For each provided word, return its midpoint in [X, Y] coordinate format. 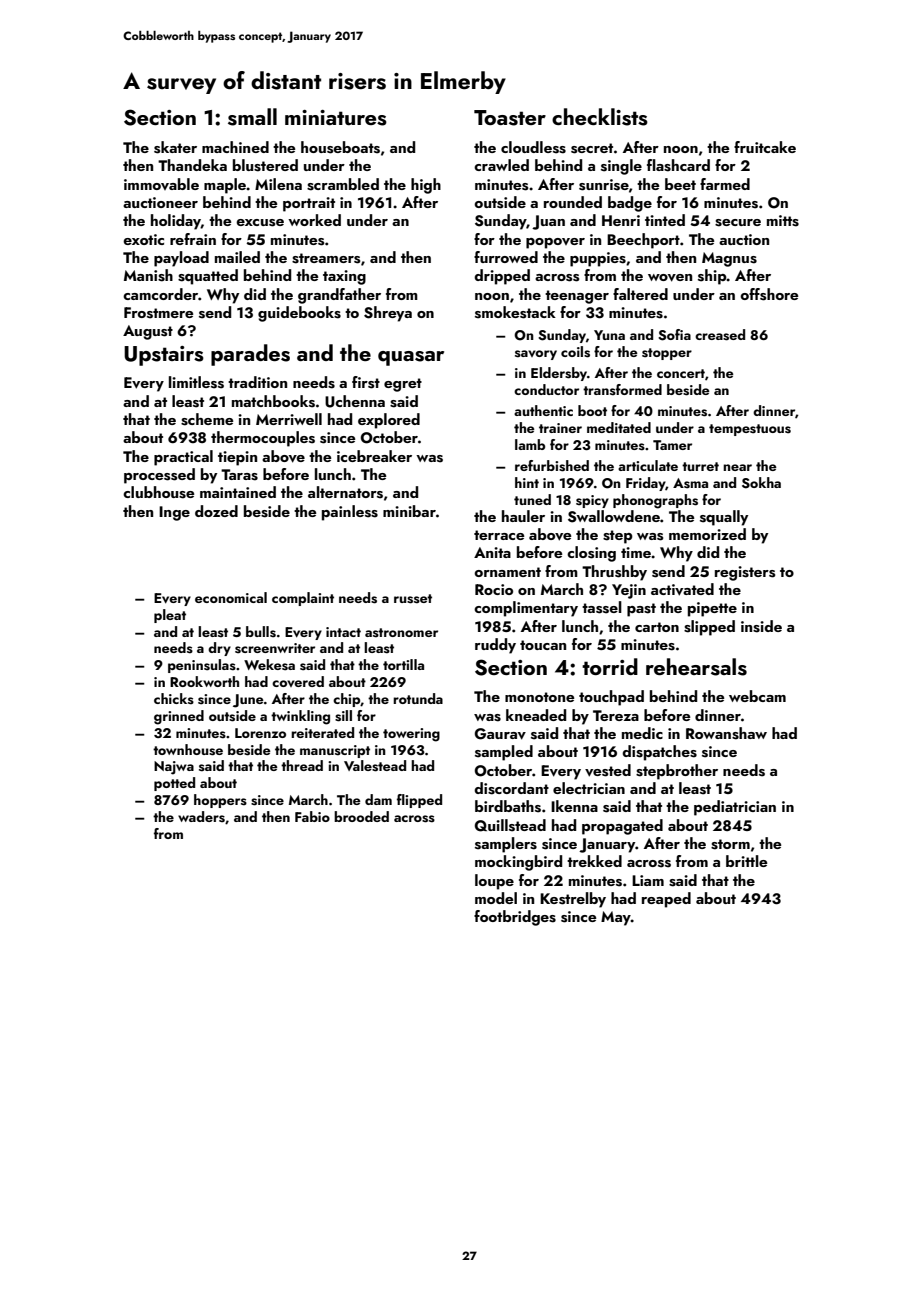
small [252, 117]
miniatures [336, 118]
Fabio [312, 816]
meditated [619, 427]
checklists [600, 117]
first [366, 382]
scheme [207, 419]
